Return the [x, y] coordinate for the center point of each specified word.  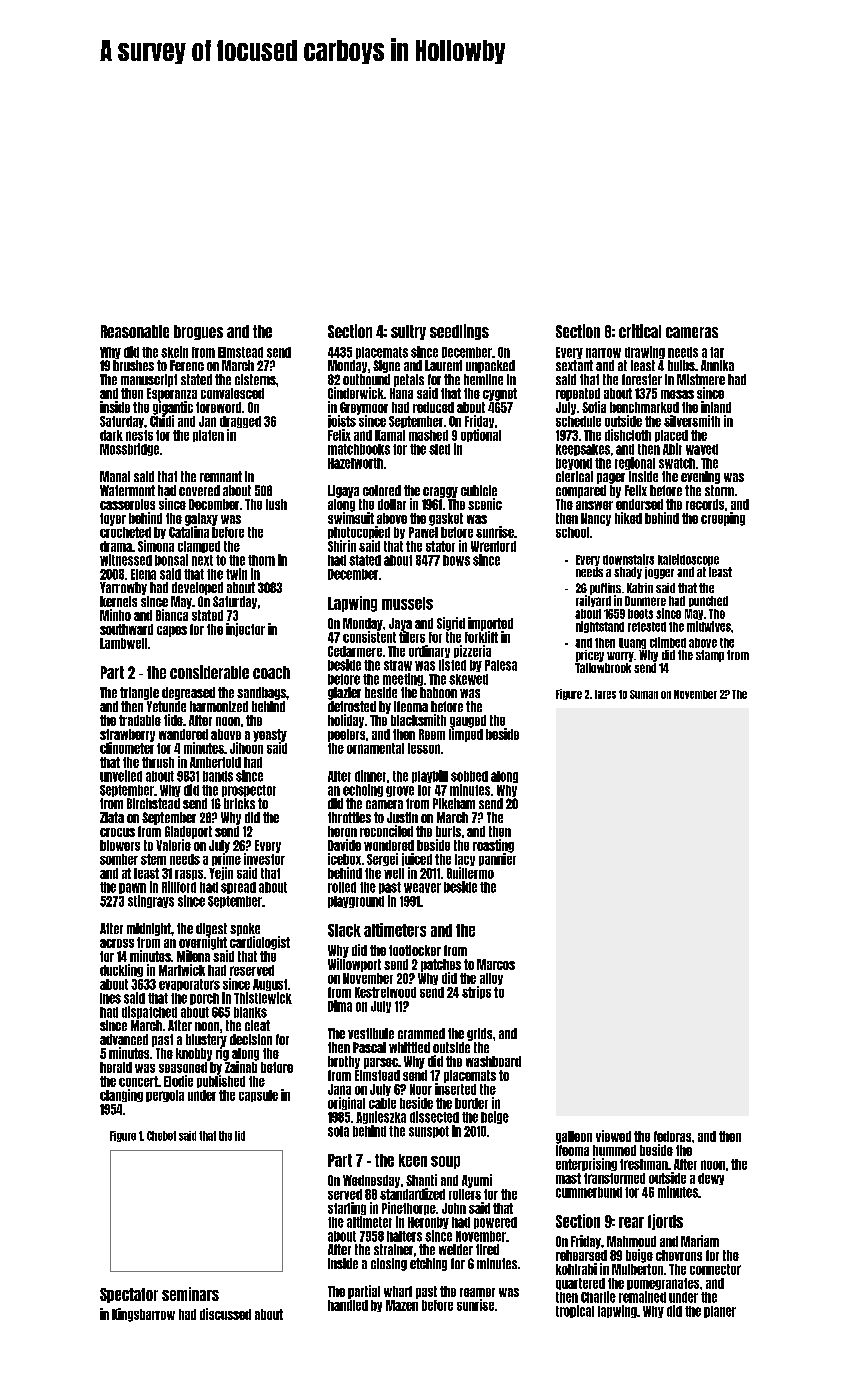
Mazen [402, 1305]
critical [640, 331]
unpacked [490, 366]
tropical [575, 1311]
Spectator [129, 1295]
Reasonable [135, 331]
